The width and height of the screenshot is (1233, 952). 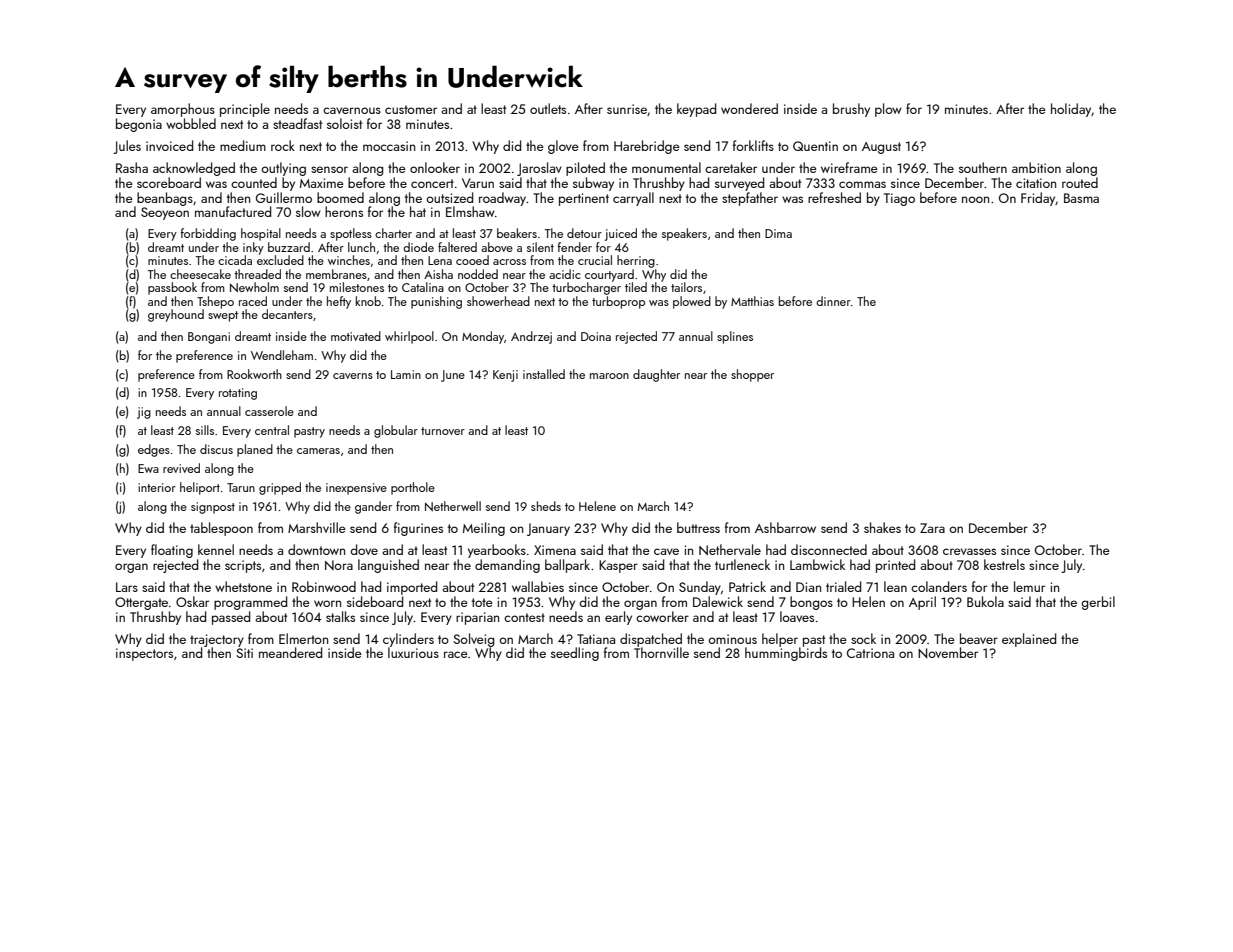 What do you see at coordinates (1081, 198) in the screenshot?
I see `Basma` at bounding box center [1081, 198].
